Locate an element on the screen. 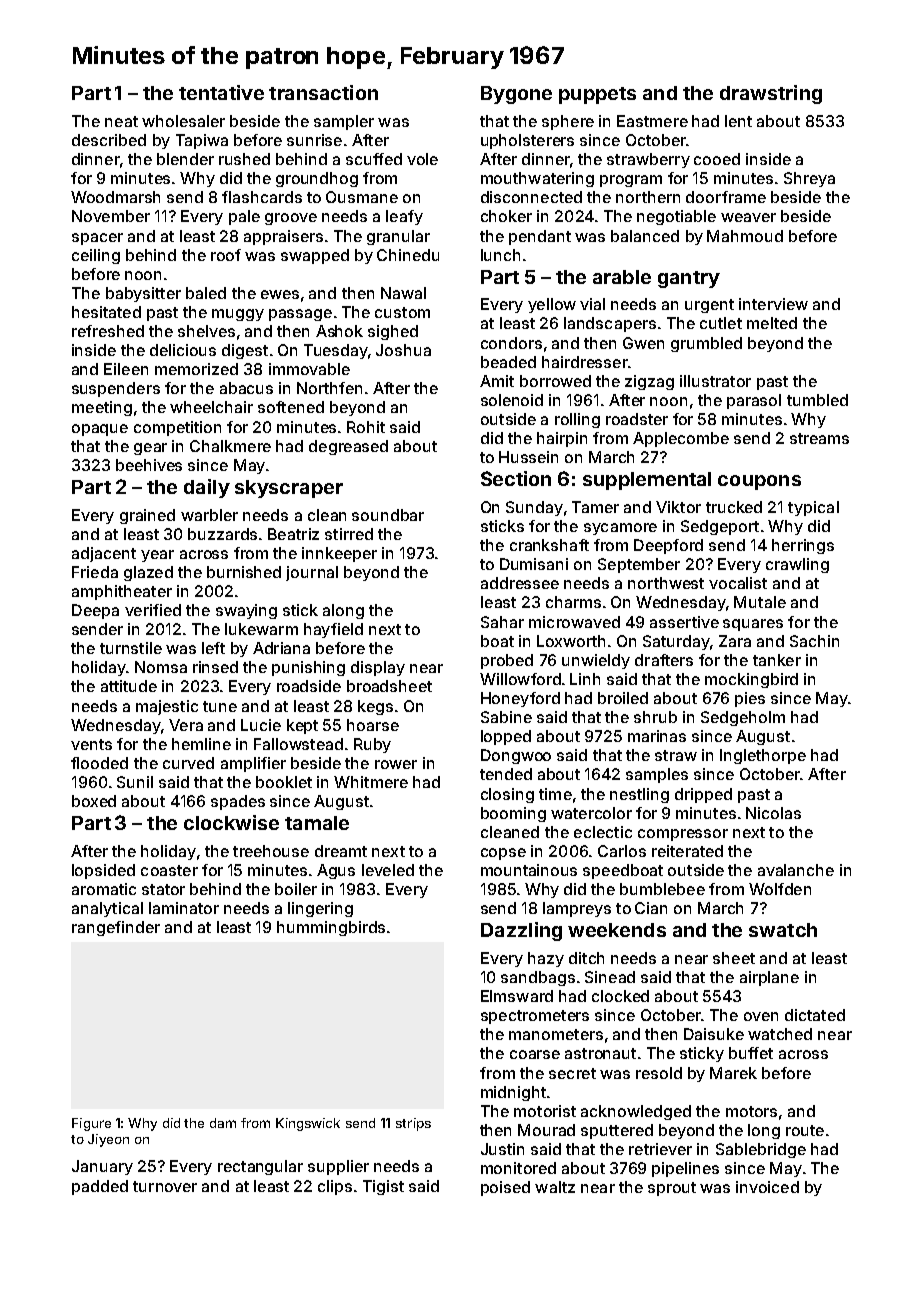  cooed is located at coordinates (717, 159).
